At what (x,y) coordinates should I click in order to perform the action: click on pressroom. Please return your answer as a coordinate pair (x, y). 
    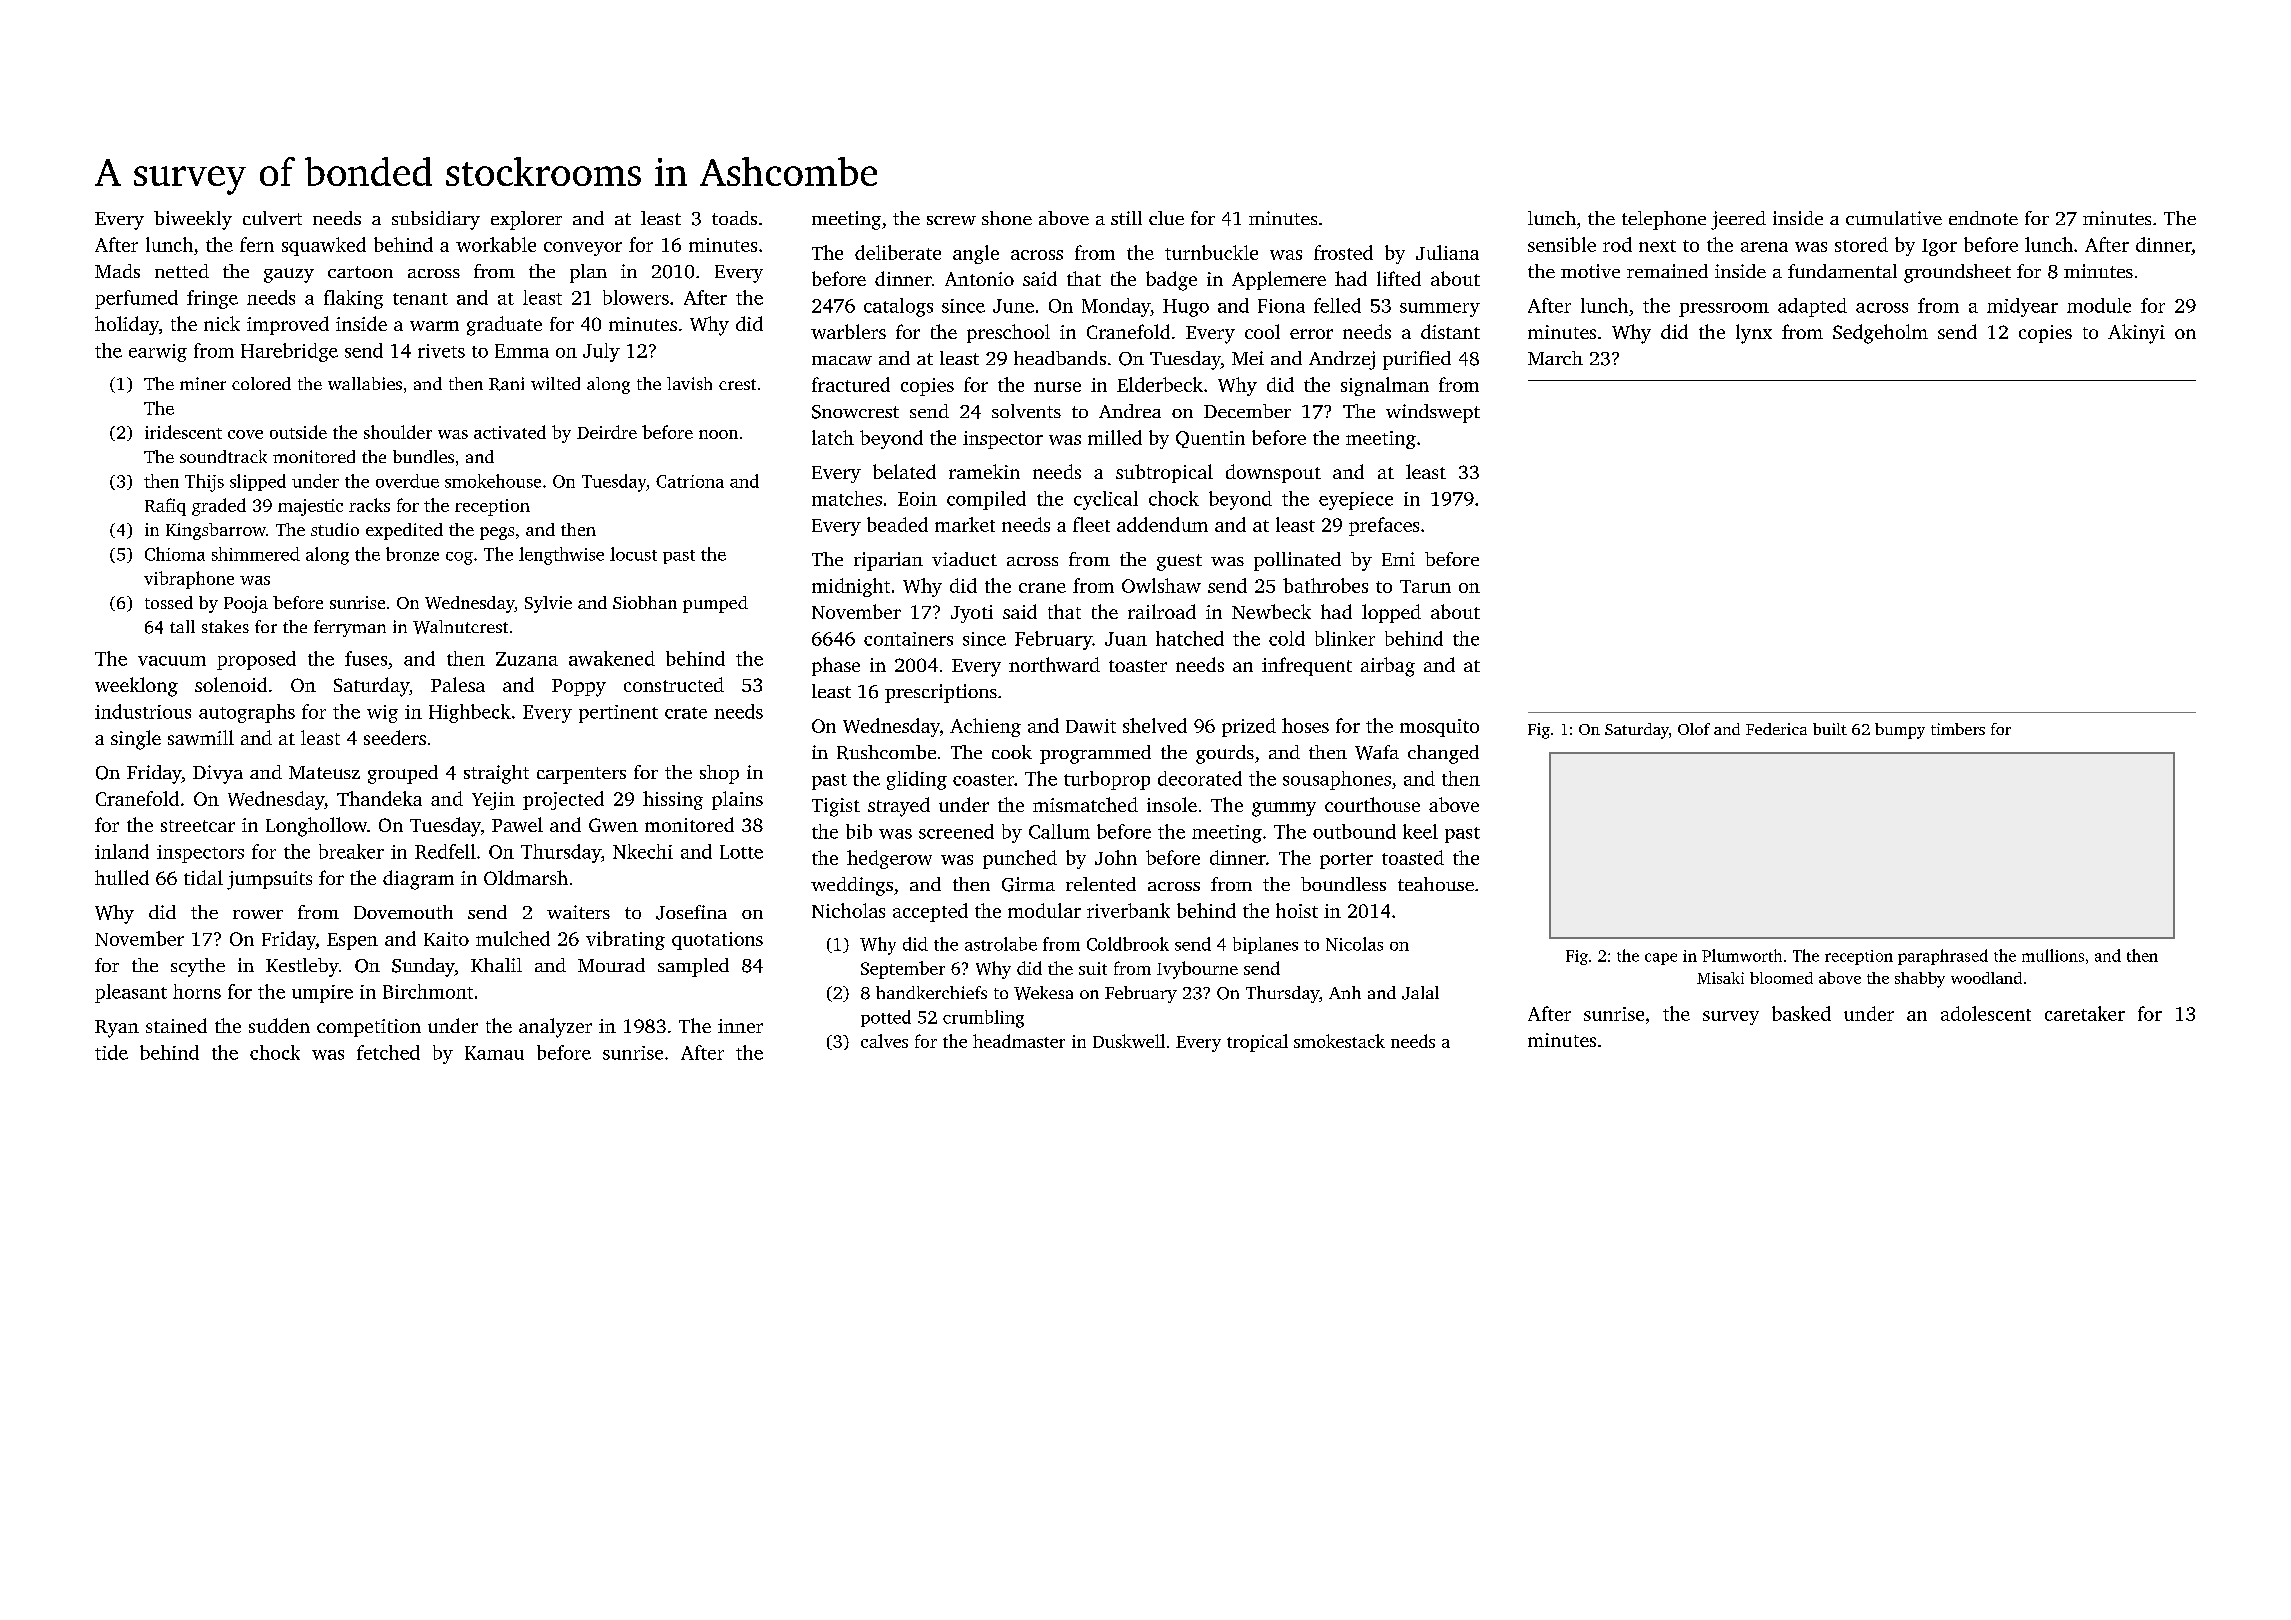
    Looking at the image, I should click on (1724, 310).
